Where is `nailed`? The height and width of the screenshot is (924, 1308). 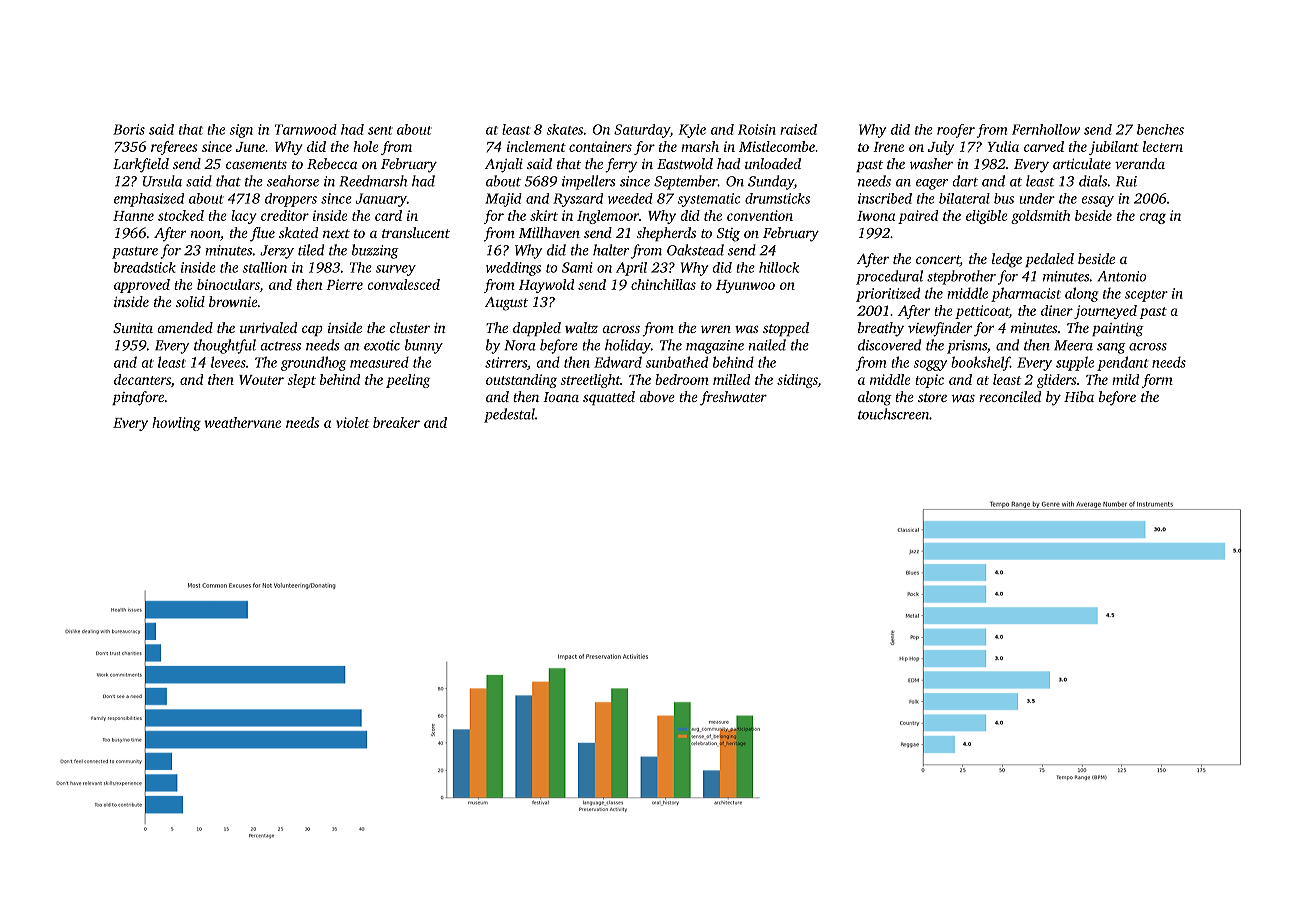 nailed is located at coordinates (767, 345).
